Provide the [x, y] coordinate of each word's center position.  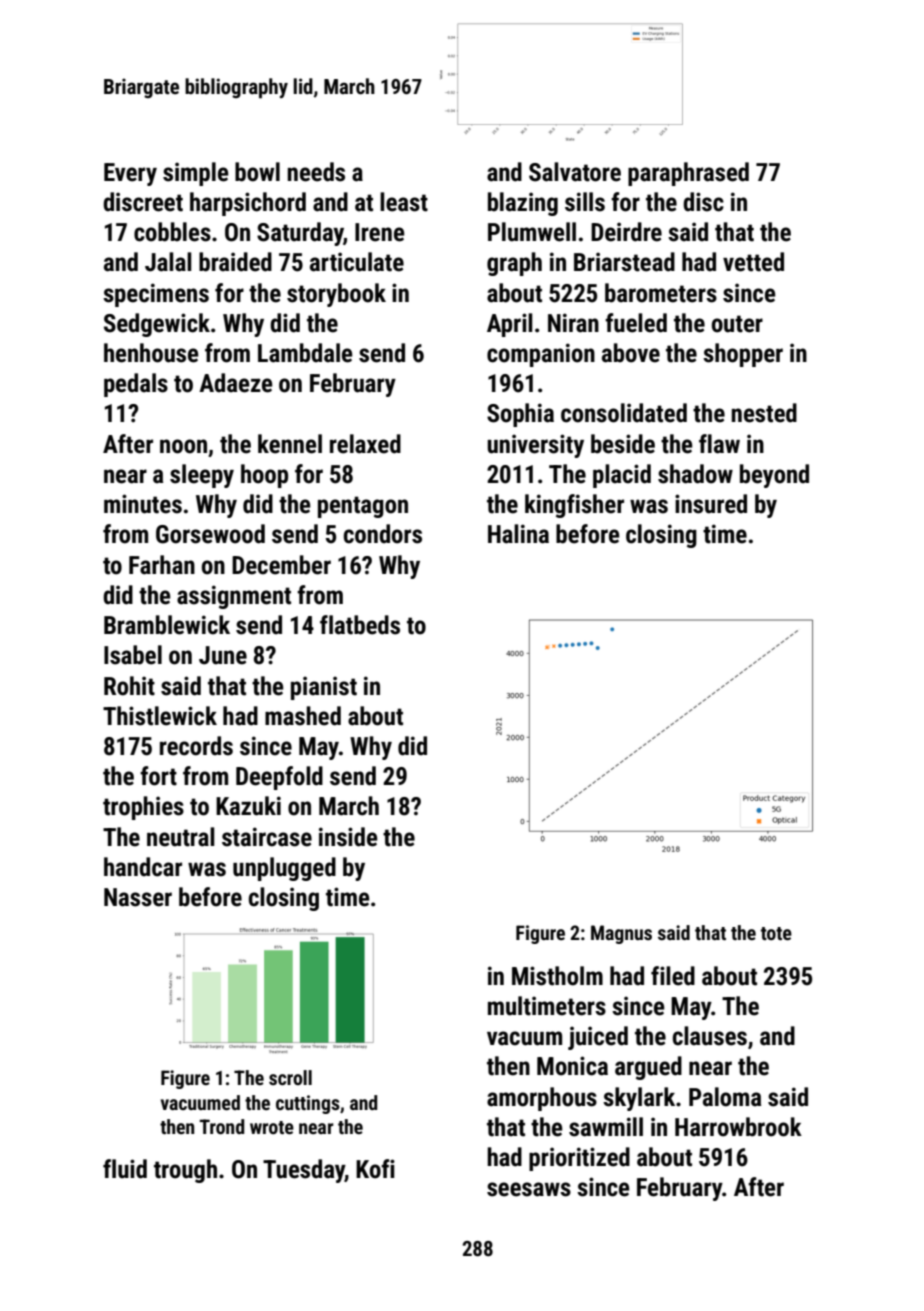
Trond [221, 1126]
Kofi [375, 1169]
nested [764, 413]
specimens [156, 295]
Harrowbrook [738, 1127]
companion [541, 355]
